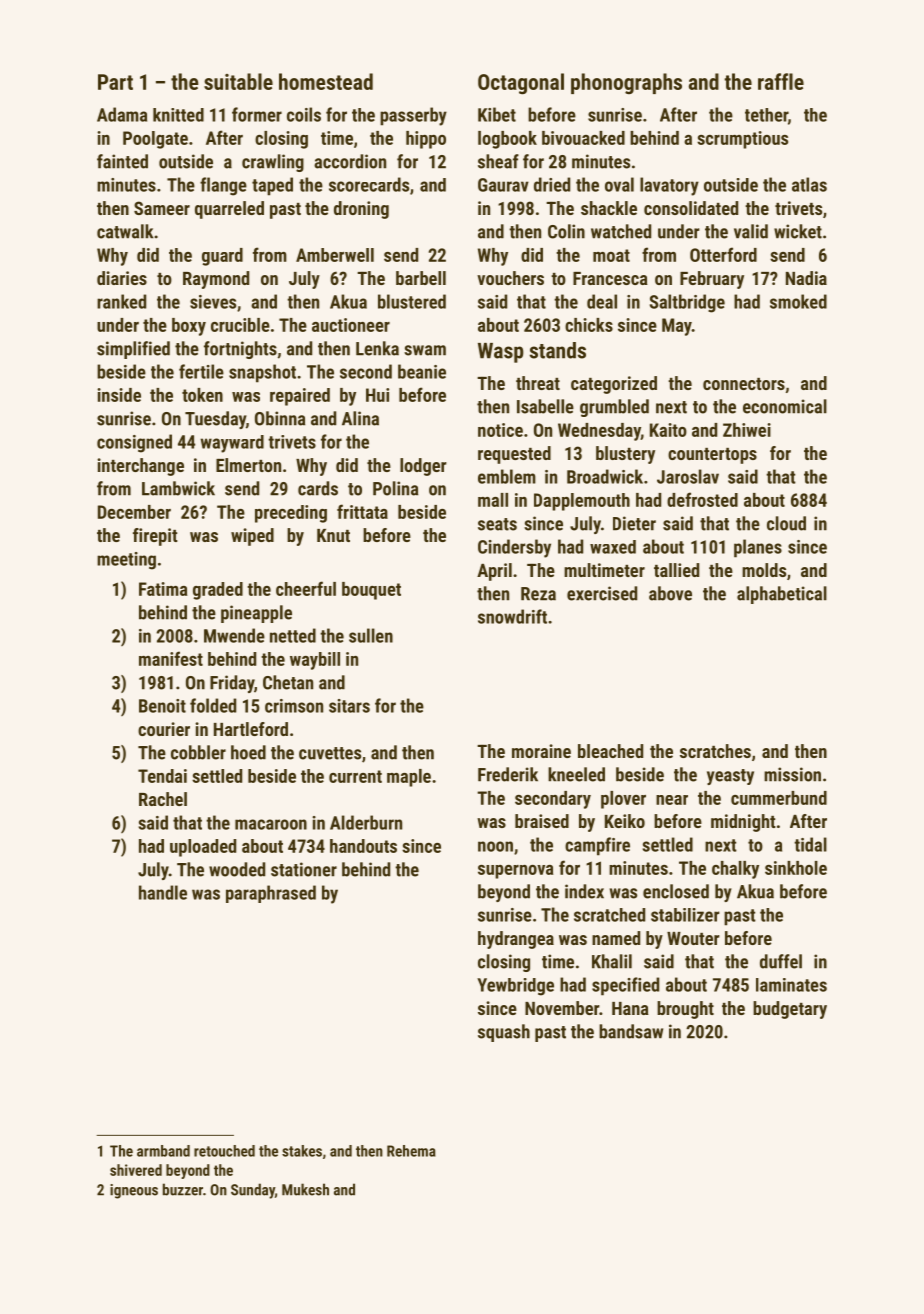  Describe the element at coordinates (809, 184) in the image. I see `atlas` at that location.
